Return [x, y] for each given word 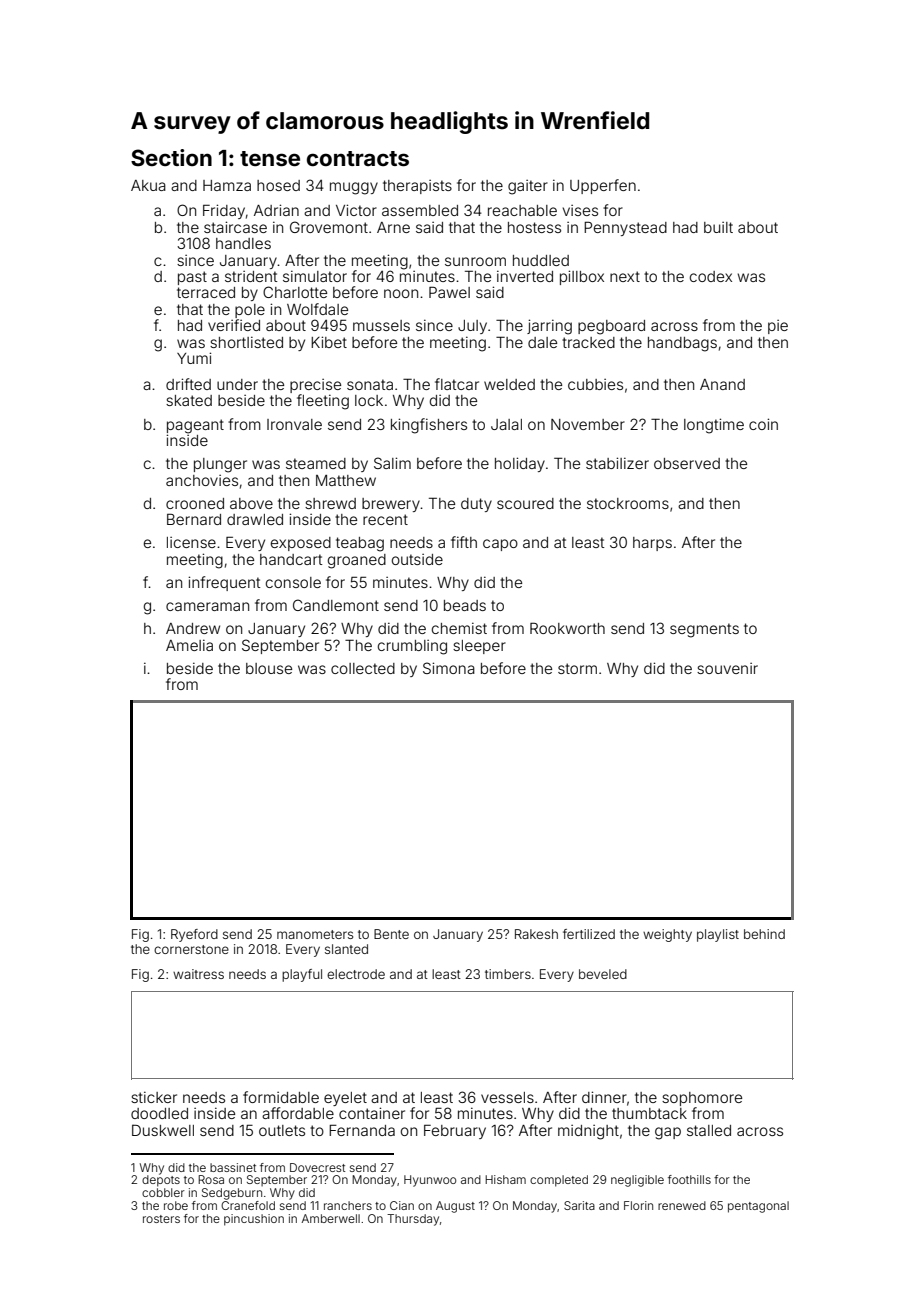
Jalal [506, 424]
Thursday [413, 1220]
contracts [358, 159]
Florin [638, 1205]
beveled [603, 974]
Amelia [189, 645]
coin [763, 424]
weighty [667, 935]
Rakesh [536, 934]
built [718, 227]
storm [577, 668]
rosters [161, 1219]
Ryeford [194, 935]
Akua [148, 185]
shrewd [330, 503]
